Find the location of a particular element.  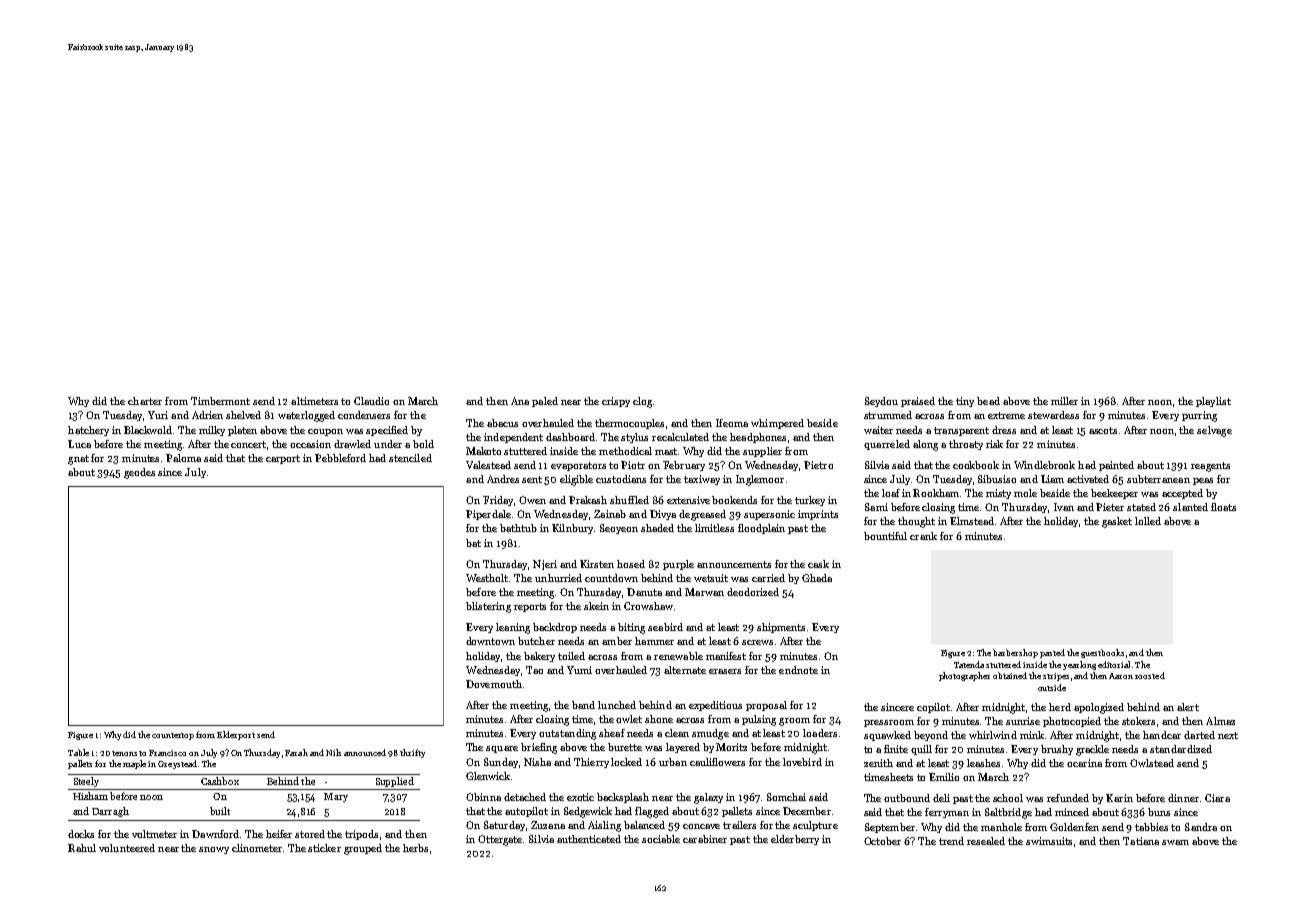

Dovemouth is located at coordinates (494, 684).
